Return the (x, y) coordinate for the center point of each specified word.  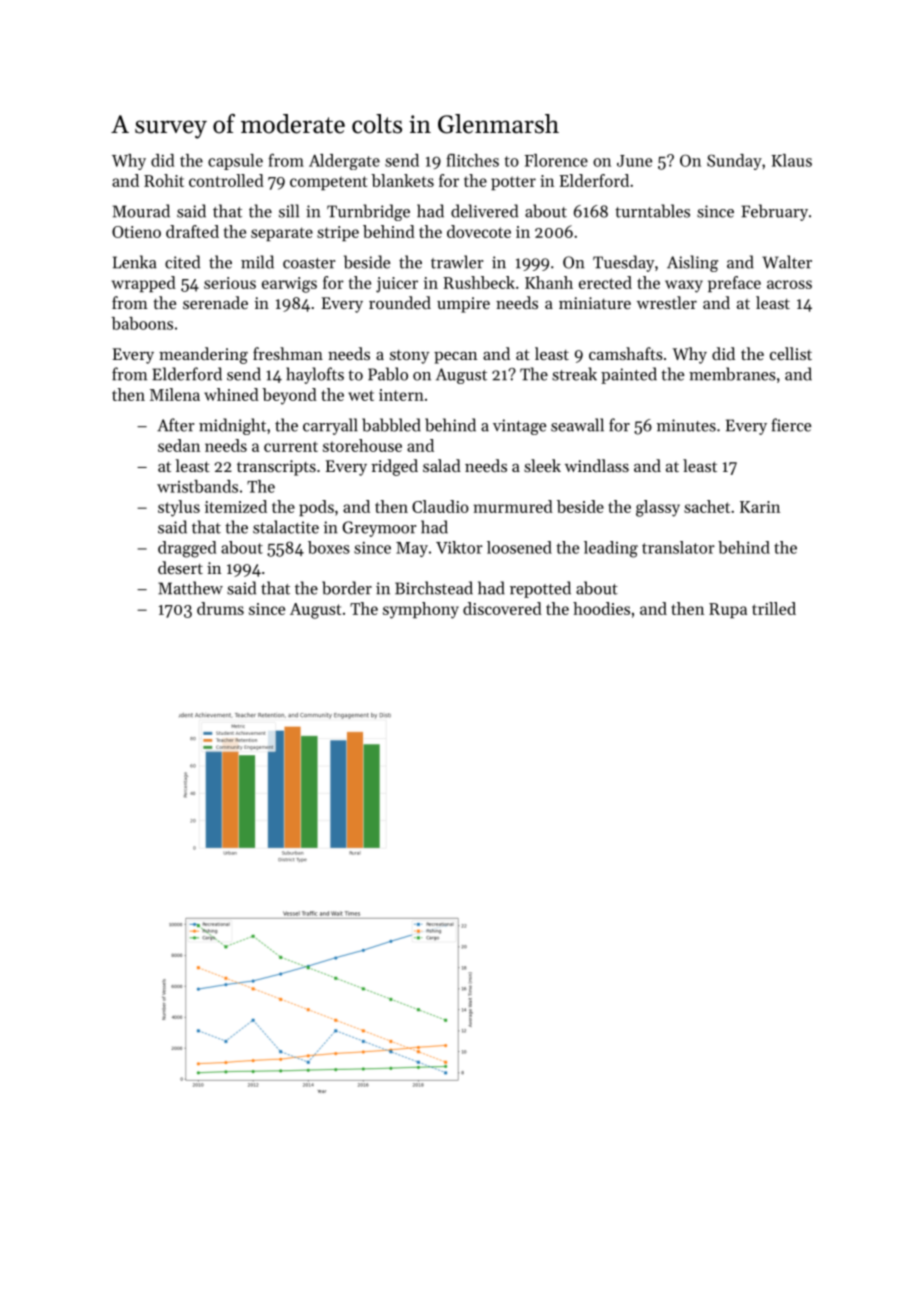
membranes (732, 374)
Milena (175, 394)
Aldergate (344, 162)
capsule (235, 162)
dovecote (479, 231)
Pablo (388, 374)
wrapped (144, 284)
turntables (652, 211)
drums (220, 608)
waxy (684, 286)
